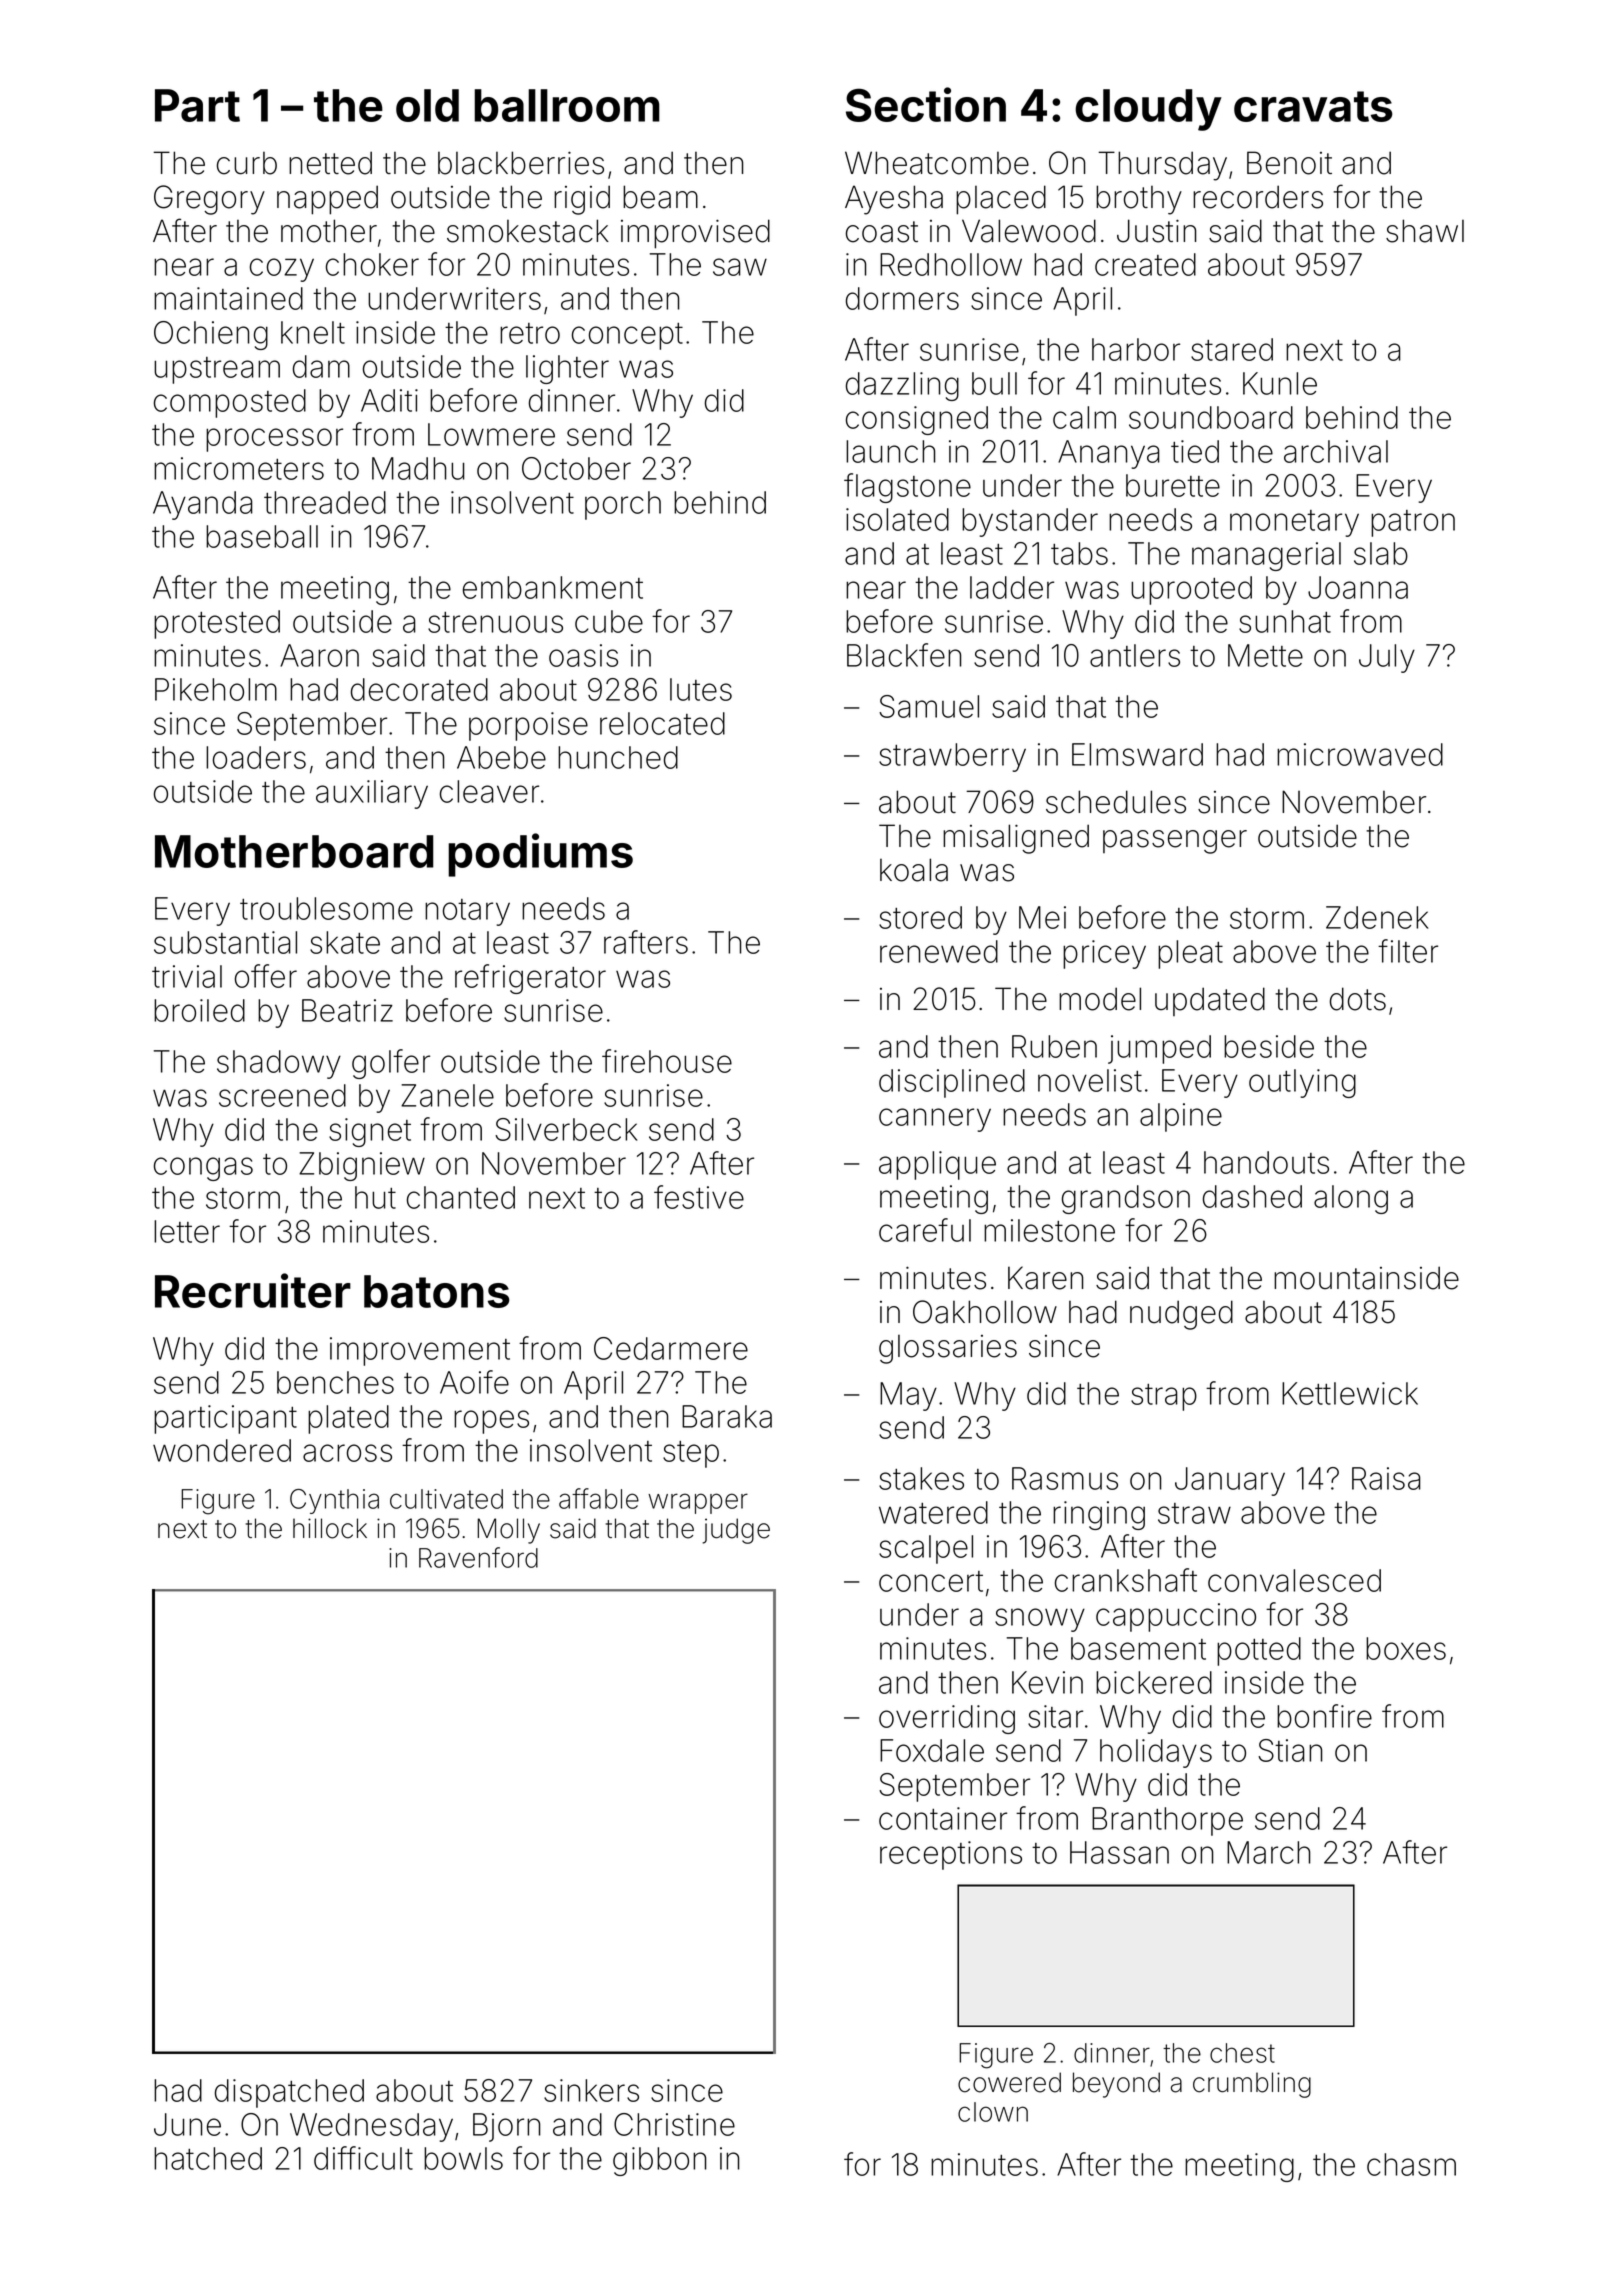 Image resolution: width=1620 pixels, height=2292 pixels. I want to click on porch, so click(623, 505).
